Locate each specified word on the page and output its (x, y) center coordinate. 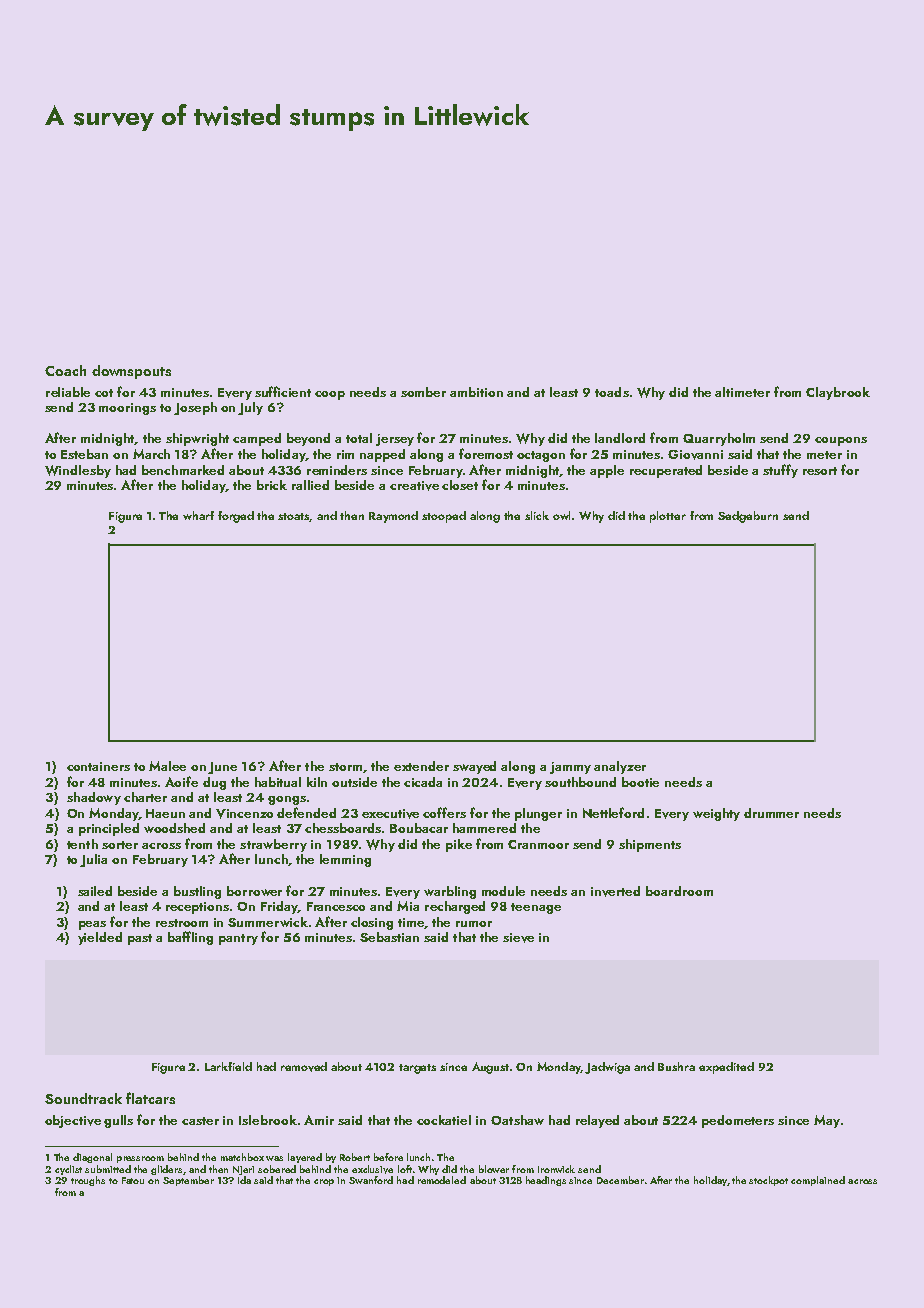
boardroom (679, 891)
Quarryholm (719, 439)
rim (345, 454)
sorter (120, 845)
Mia (408, 906)
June (222, 768)
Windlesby (78, 471)
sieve (518, 938)
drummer (771, 813)
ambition (476, 392)
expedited (726, 1068)
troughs (88, 1181)
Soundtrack (83, 1098)
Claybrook (838, 393)
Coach (65, 370)
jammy (570, 768)
